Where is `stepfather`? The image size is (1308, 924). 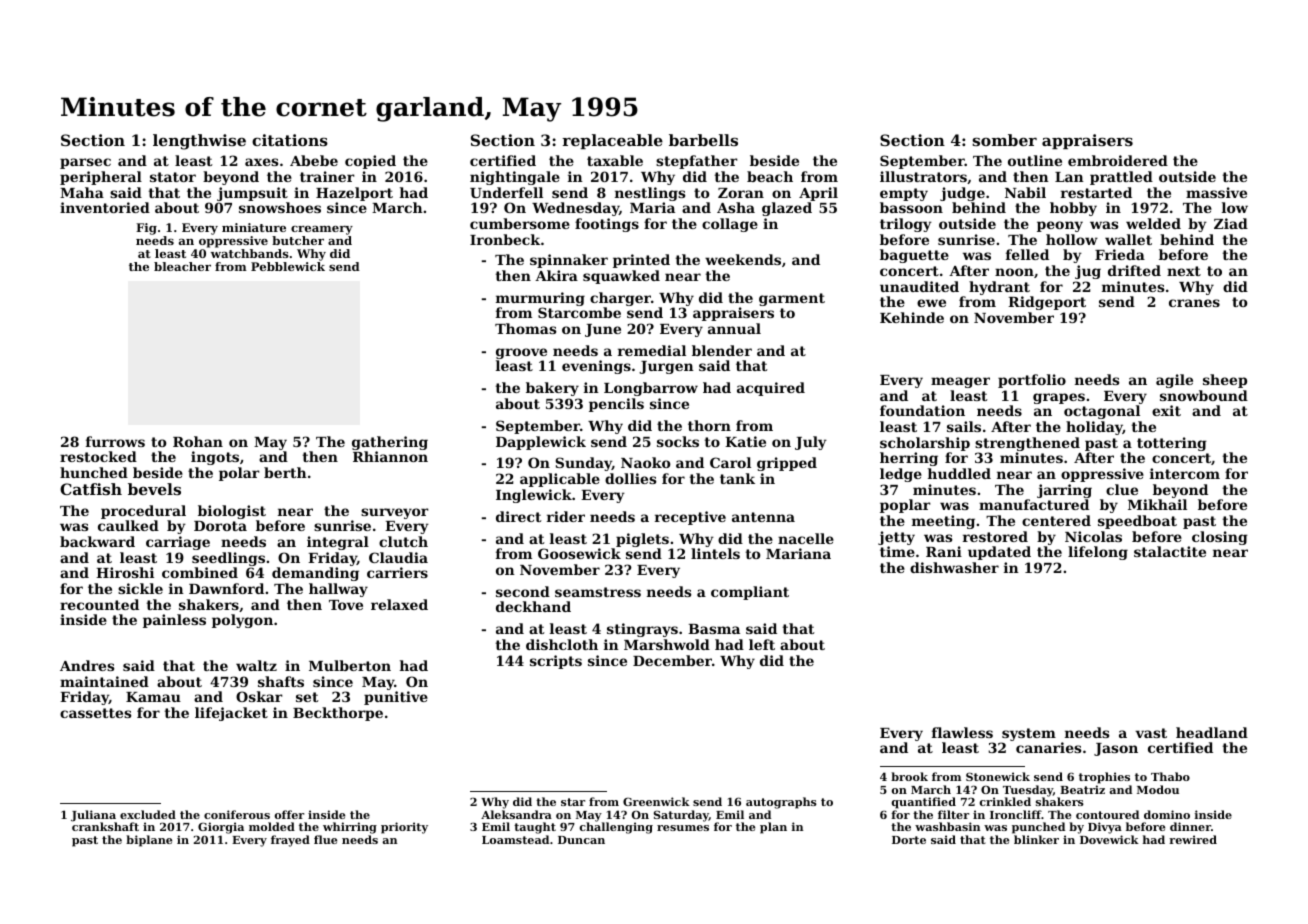 stepfather is located at coordinates (697, 162).
